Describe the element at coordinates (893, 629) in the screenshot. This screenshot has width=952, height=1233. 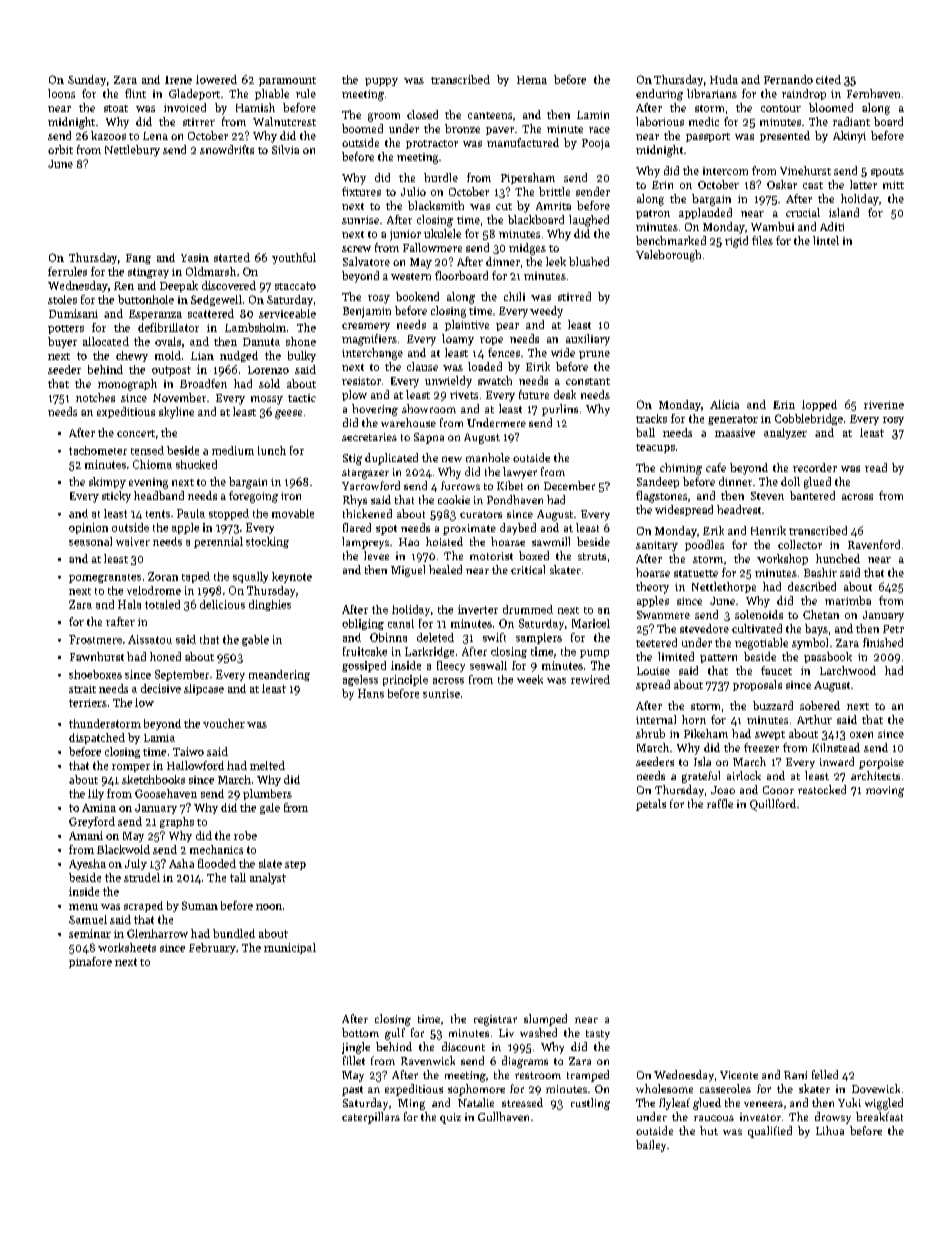
I see `Petr` at that location.
